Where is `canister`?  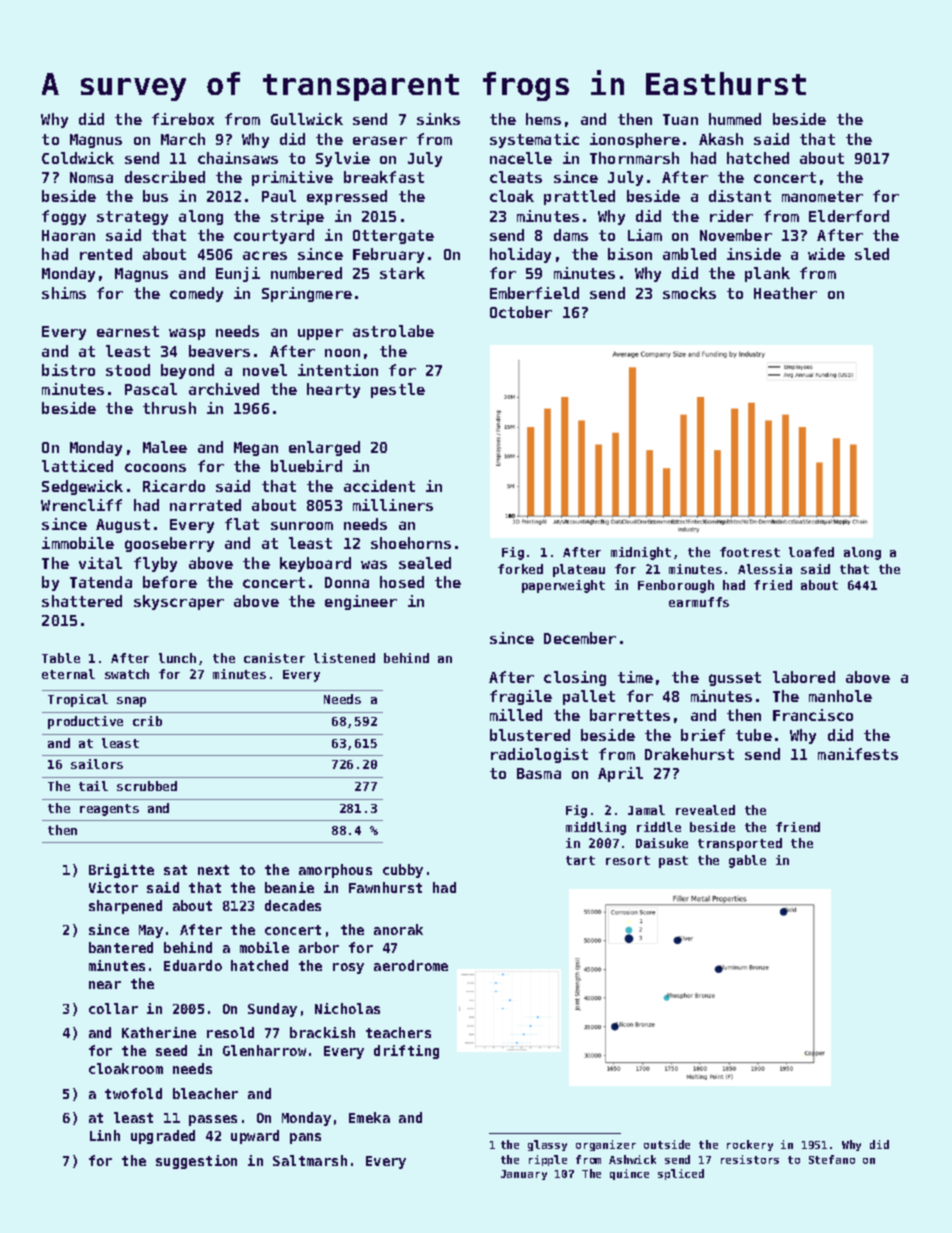
canister is located at coordinates (274, 658).
